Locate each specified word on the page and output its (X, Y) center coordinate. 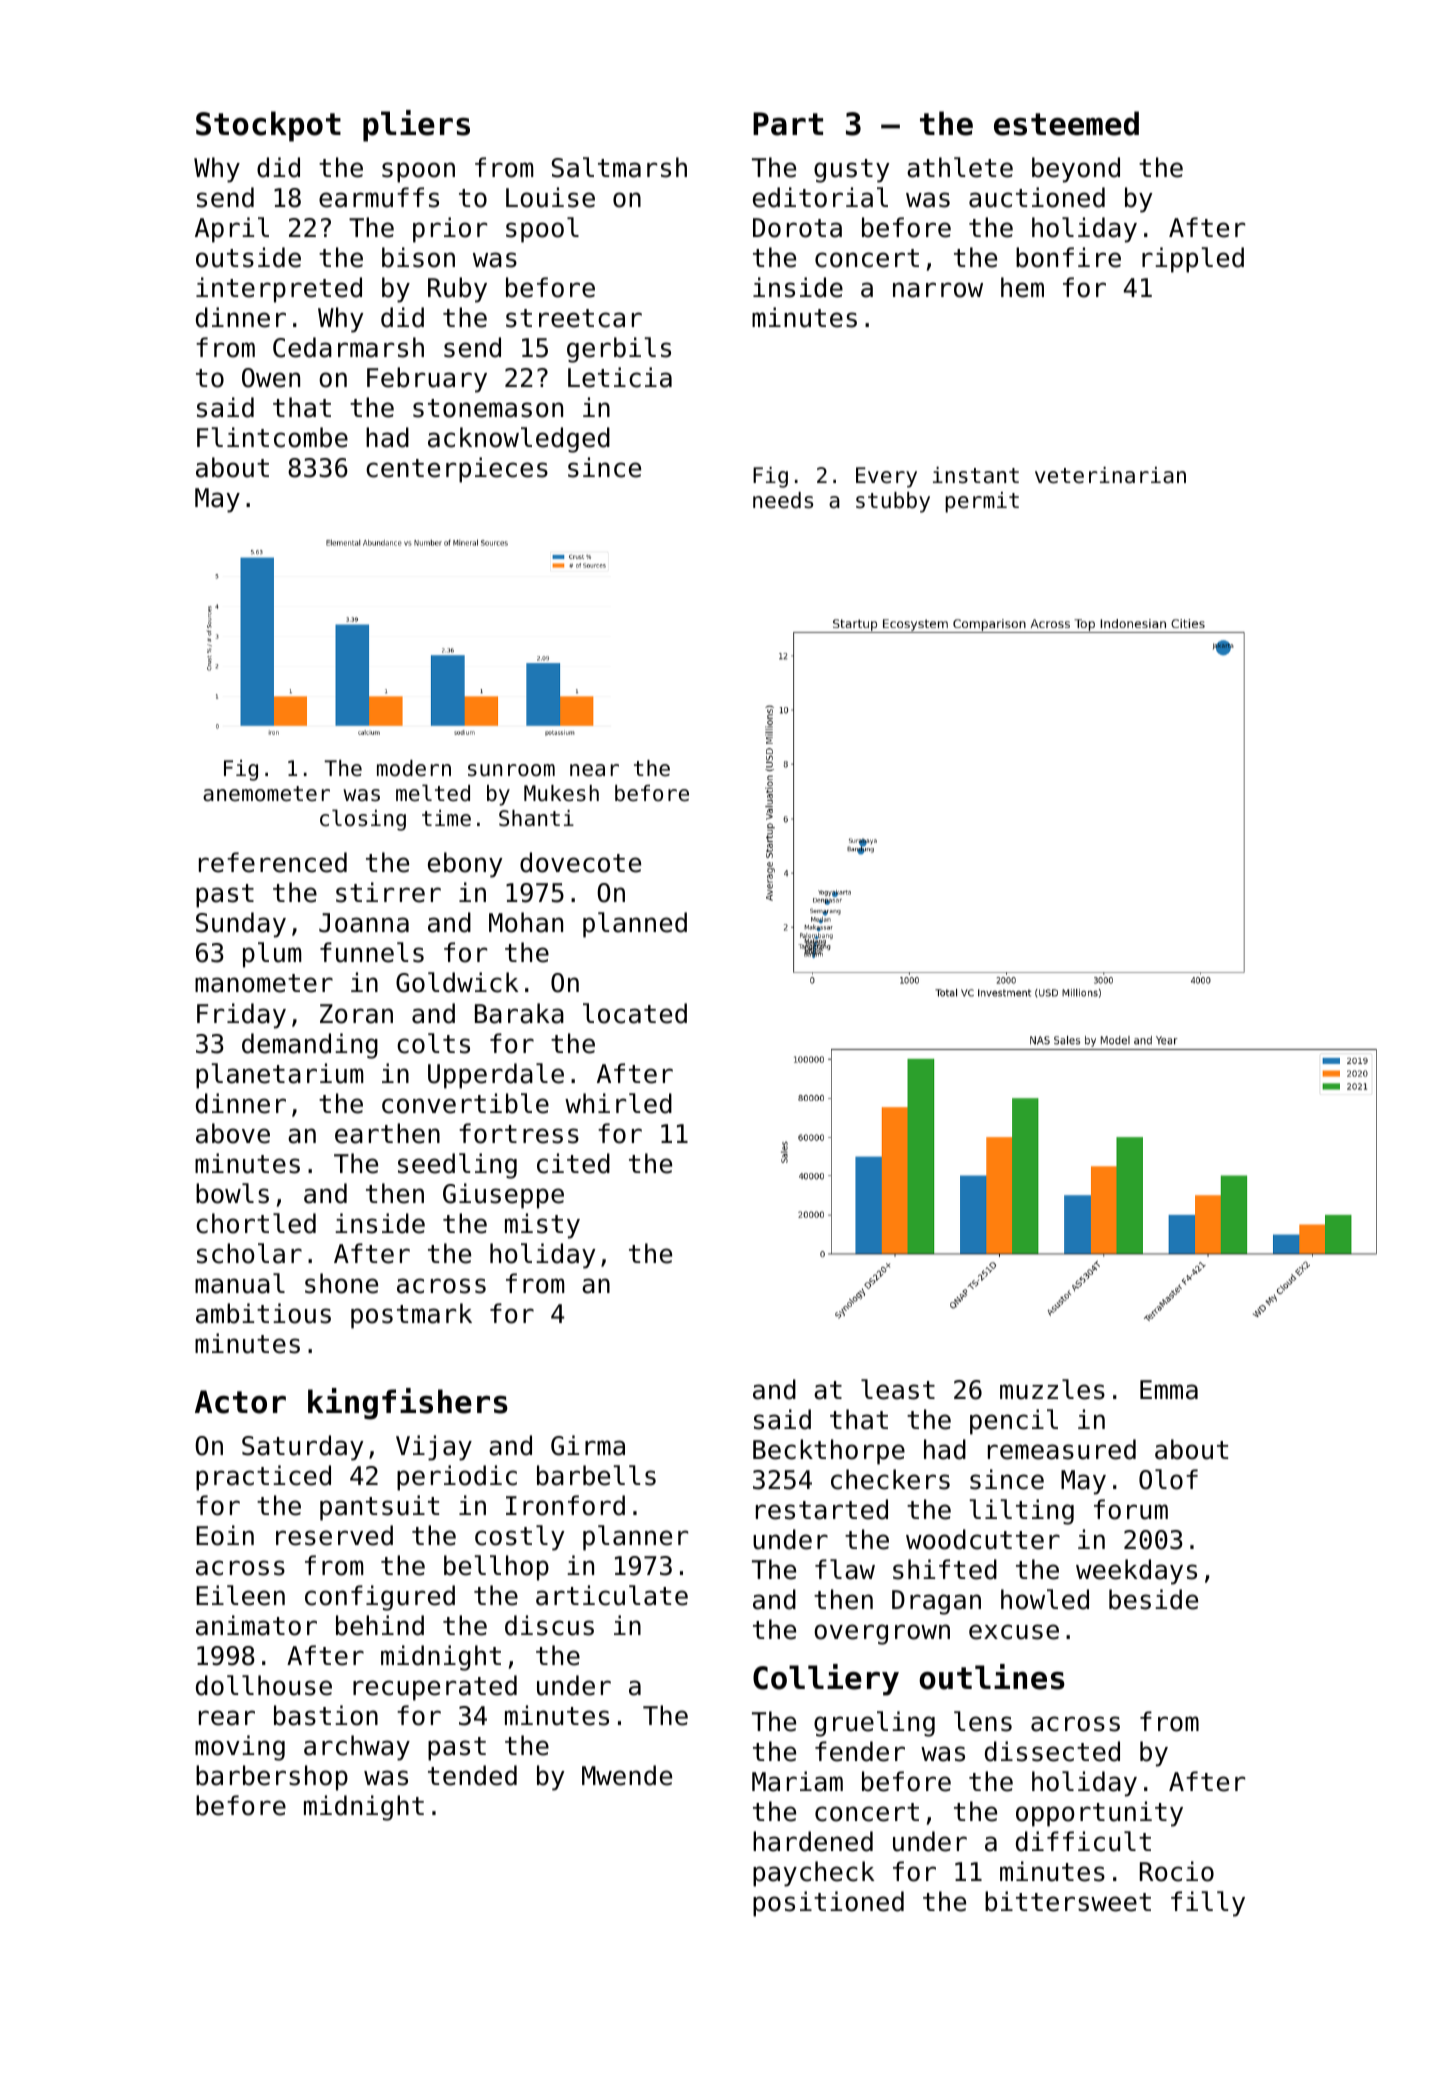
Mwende (627, 1775)
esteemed (1066, 123)
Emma (1169, 1390)
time (446, 818)
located (635, 1013)
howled (1045, 1599)
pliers (416, 126)
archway (357, 1748)
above (233, 1133)
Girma (588, 1445)
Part (788, 124)
